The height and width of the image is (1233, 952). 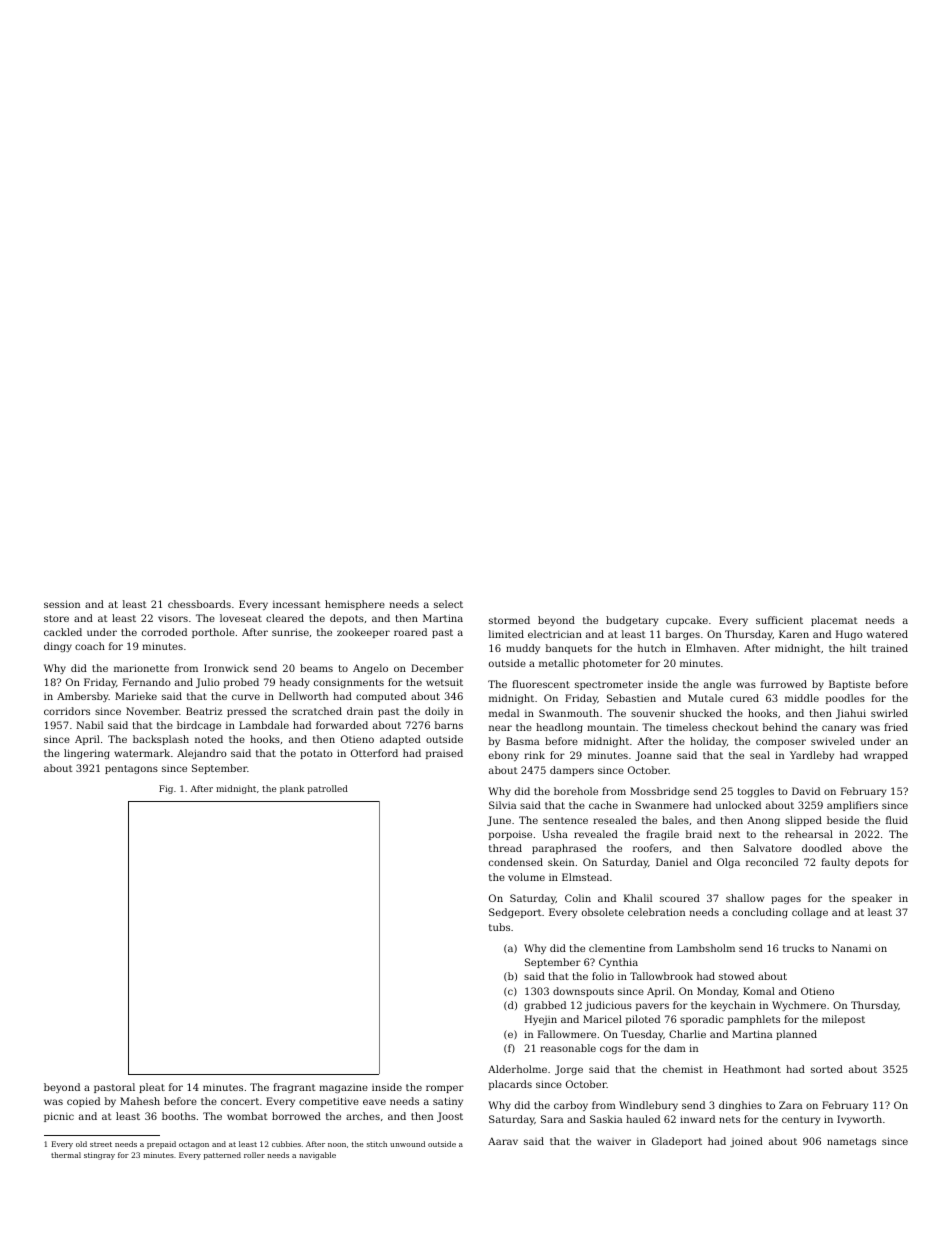 What do you see at coordinates (264, 725) in the image?
I see `Lambdale` at bounding box center [264, 725].
